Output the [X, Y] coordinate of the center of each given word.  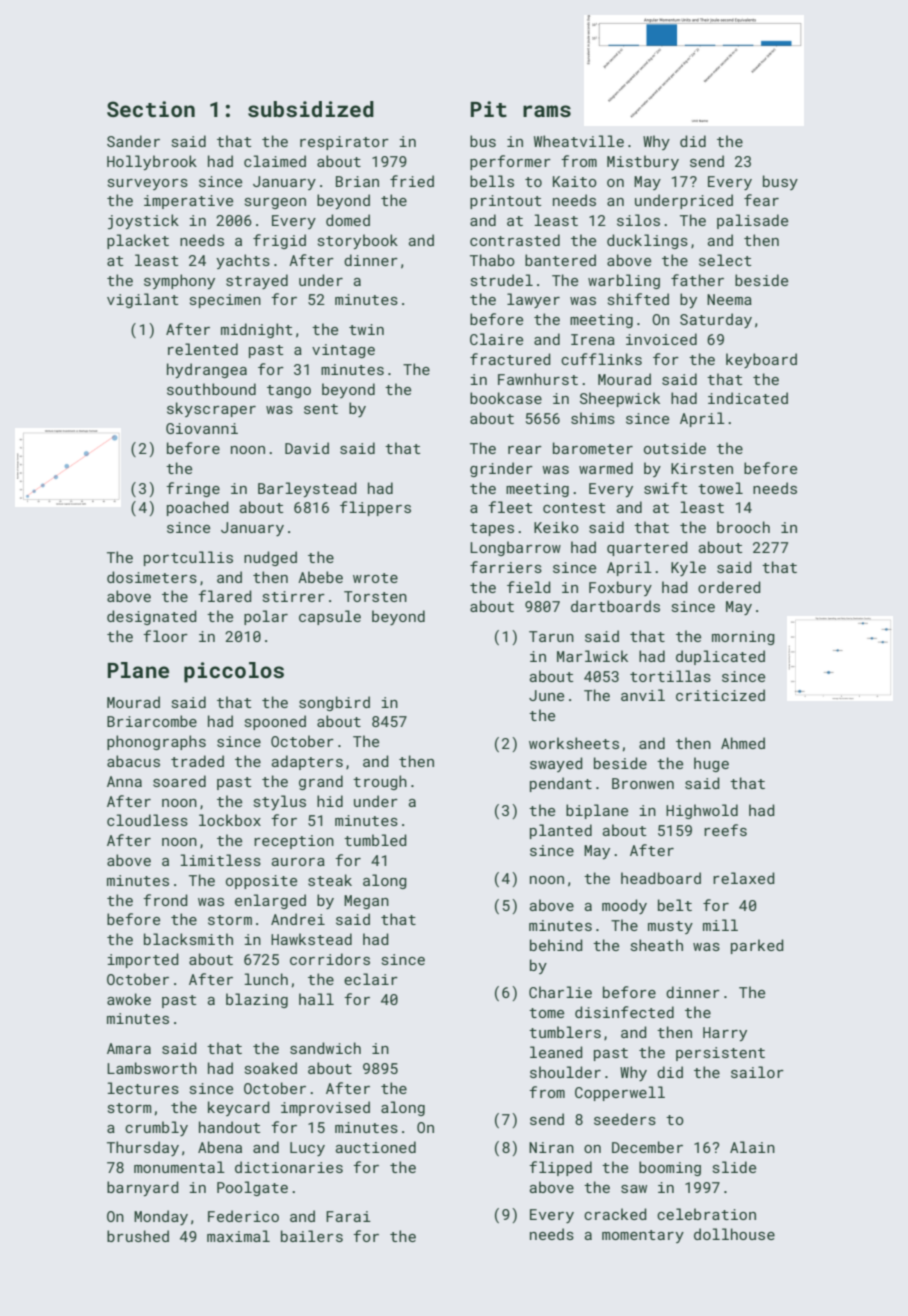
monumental [179, 1167]
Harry [725, 1034]
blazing [257, 1000]
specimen [225, 301]
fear [761, 200]
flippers [375, 508]
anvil [643, 695]
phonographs [156, 742]
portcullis [188, 558]
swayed [556, 764]
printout [505, 202]
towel [720, 488]
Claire [496, 339]
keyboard [761, 360]
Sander [133, 141]
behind [556, 945]
